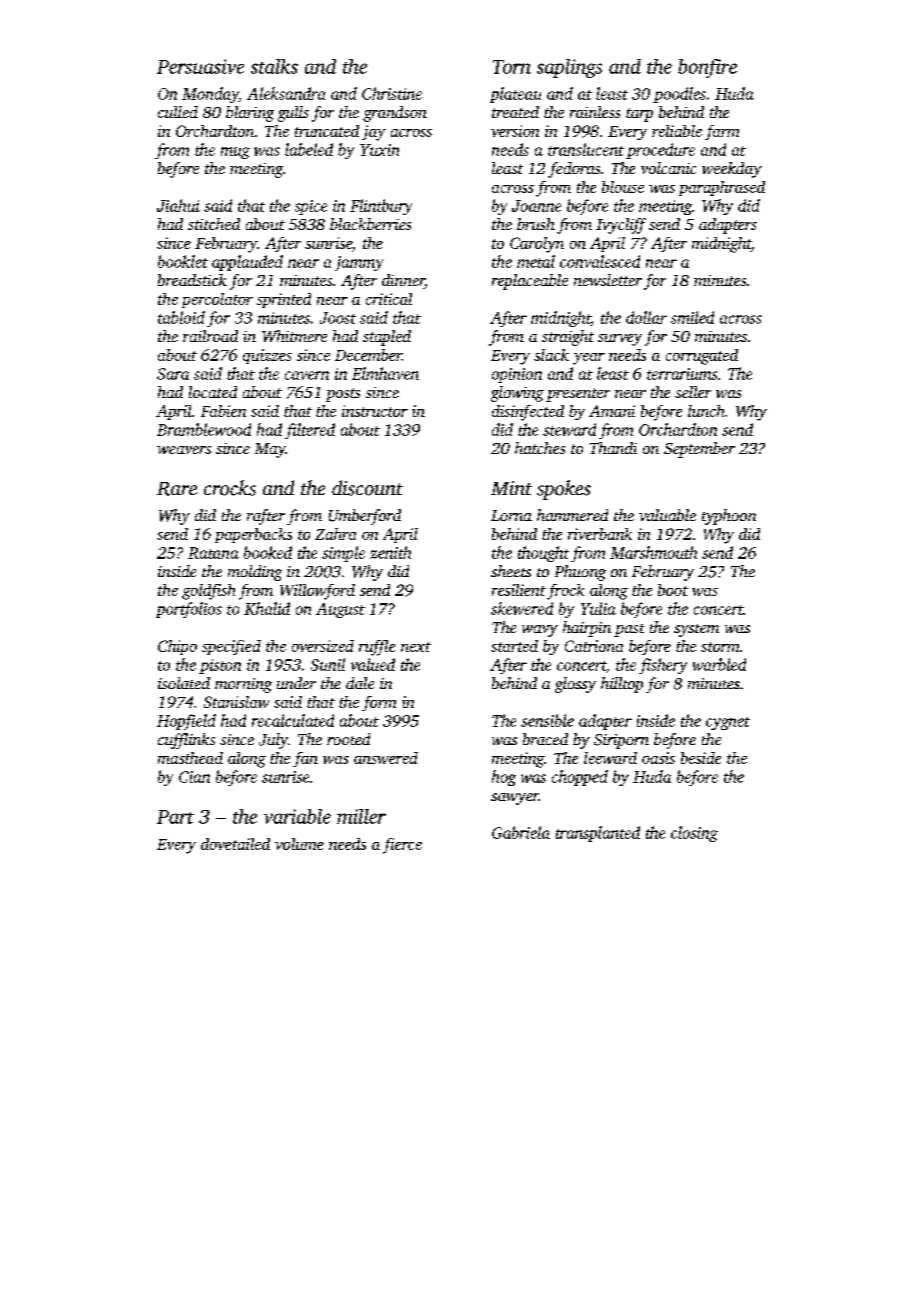 This screenshot has width=924, height=1311. Describe the element at coordinates (178, 112) in the screenshot. I see `culled` at that location.
